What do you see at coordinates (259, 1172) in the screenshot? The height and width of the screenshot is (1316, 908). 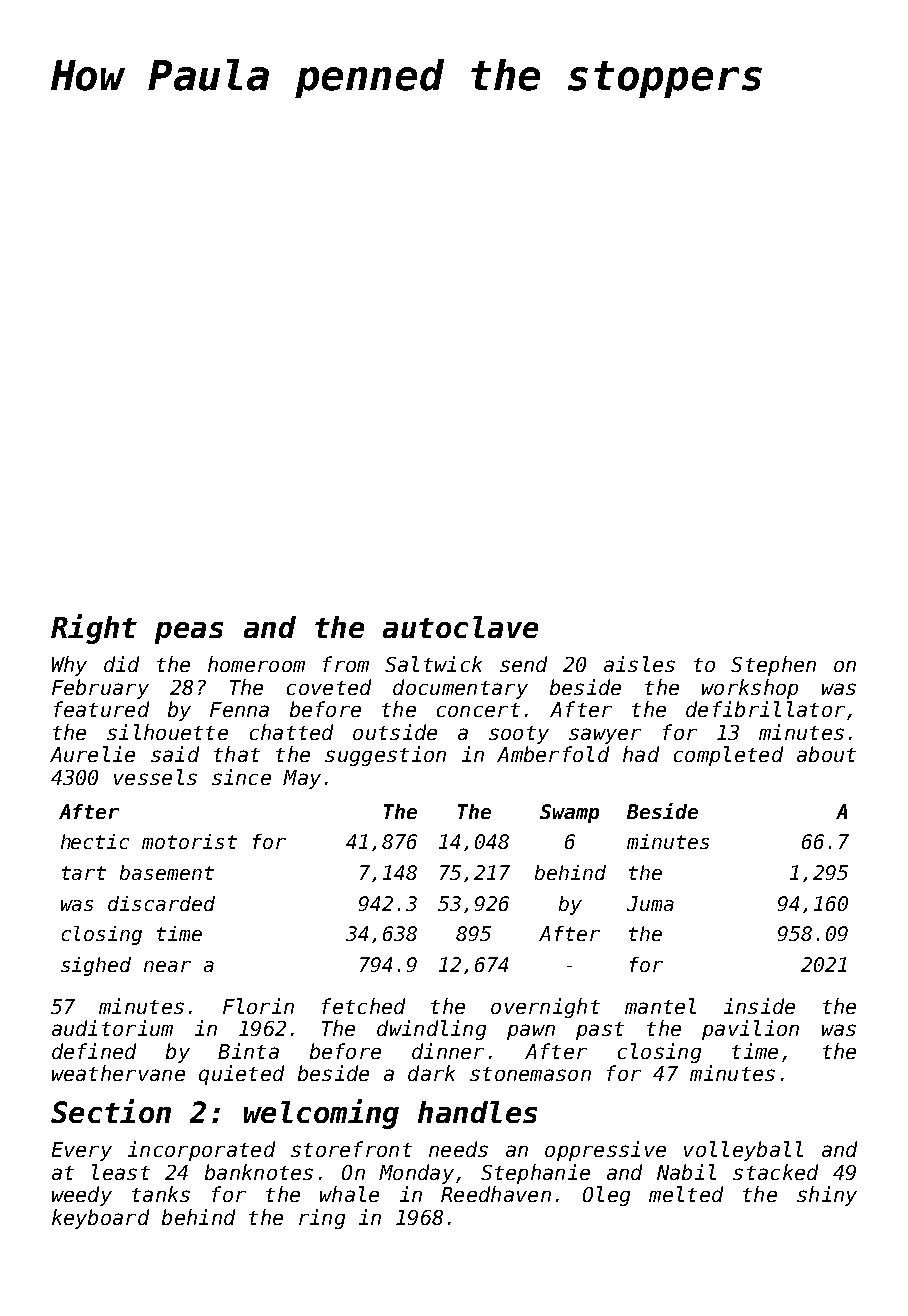 I see `banknotes` at bounding box center [259, 1172].
